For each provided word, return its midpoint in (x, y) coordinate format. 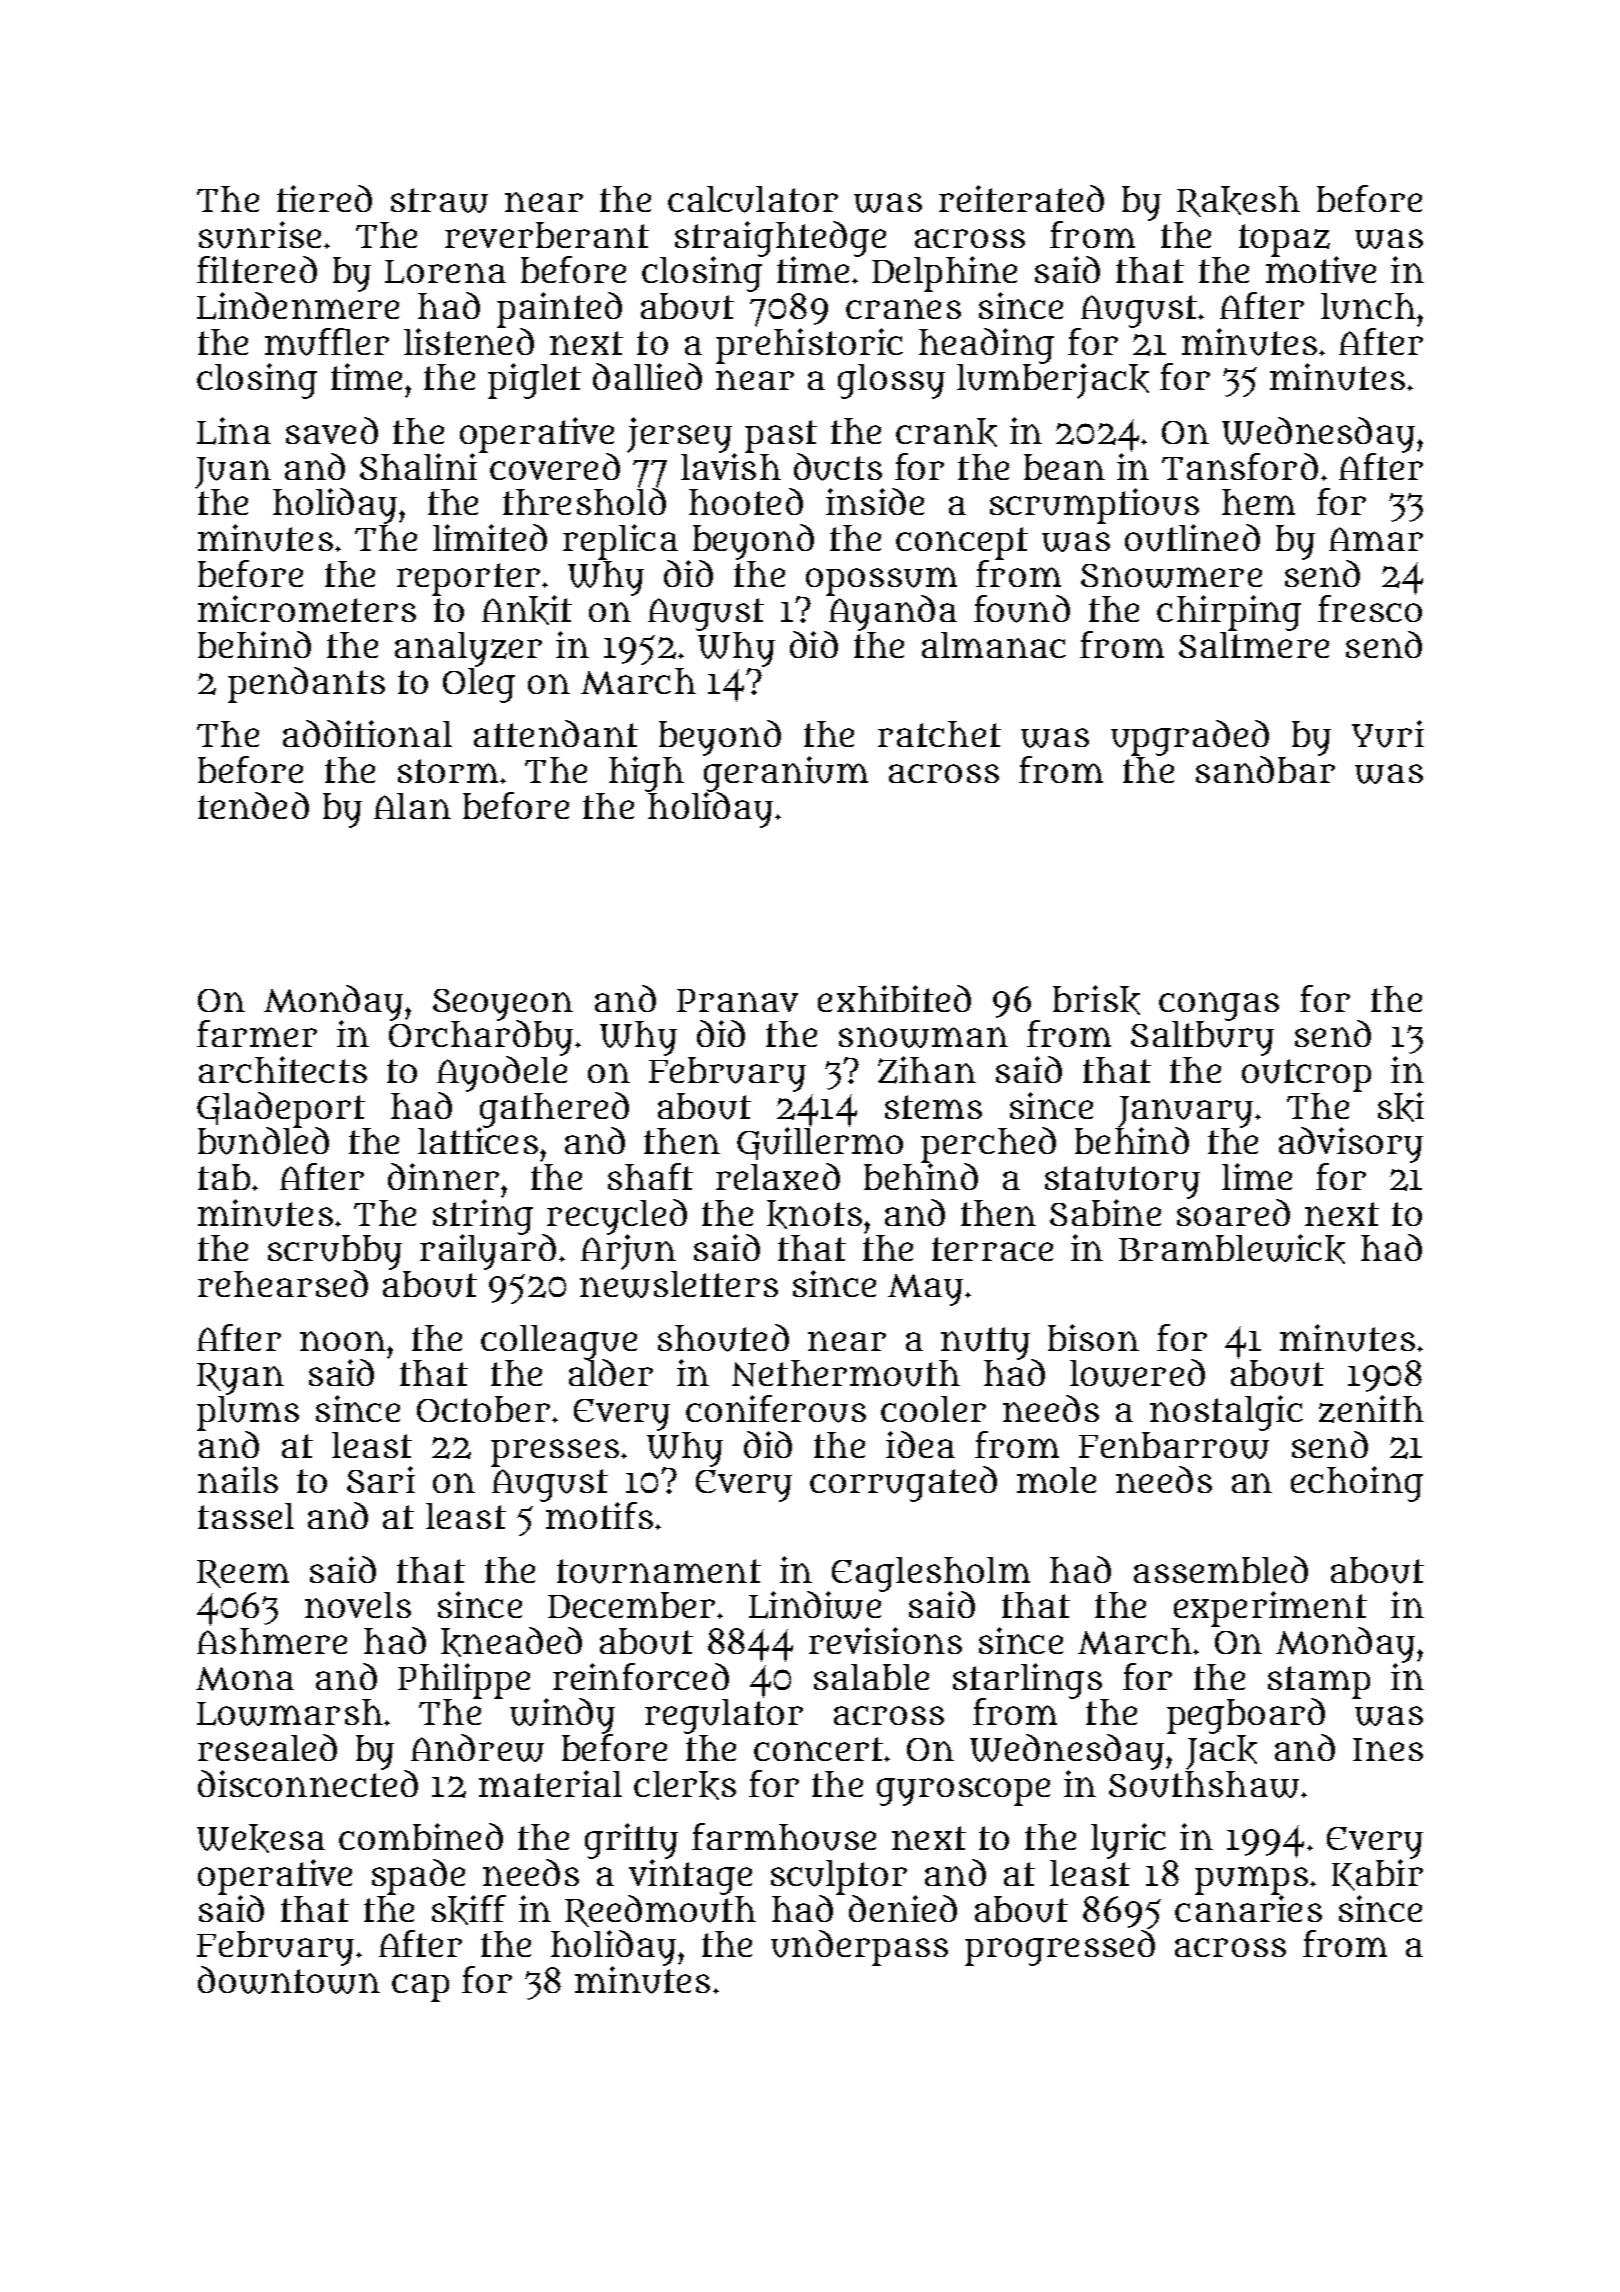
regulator (724, 1716)
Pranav (737, 1000)
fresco (1370, 608)
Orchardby (481, 1038)
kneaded (511, 1642)
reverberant (547, 235)
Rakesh (1238, 201)
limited (490, 537)
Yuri (1388, 734)
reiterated (1021, 198)
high (646, 774)
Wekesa (261, 1838)
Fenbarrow (1174, 1445)
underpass (859, 1948)
